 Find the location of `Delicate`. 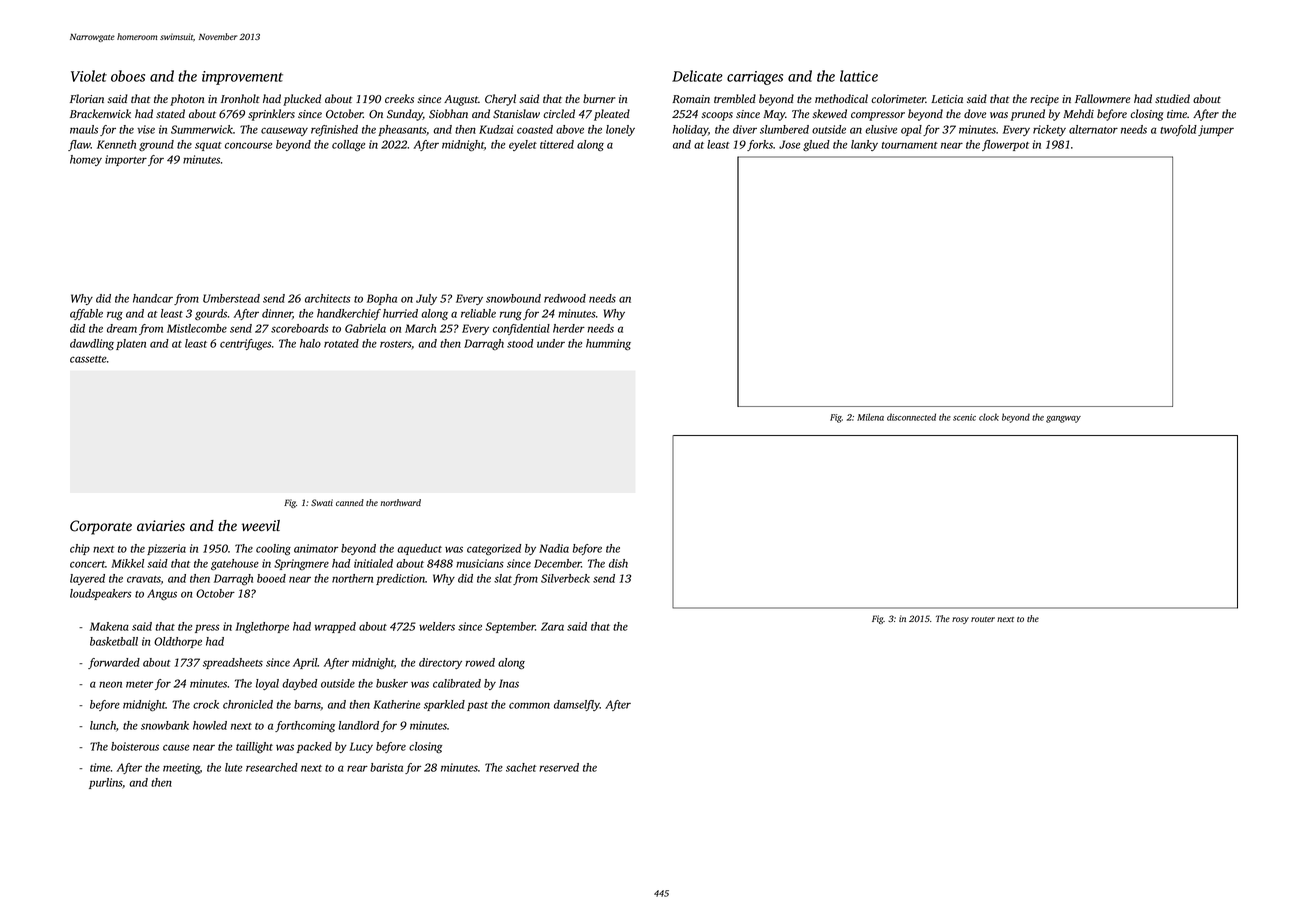

Delicate is located at coordinates (697, 76).
